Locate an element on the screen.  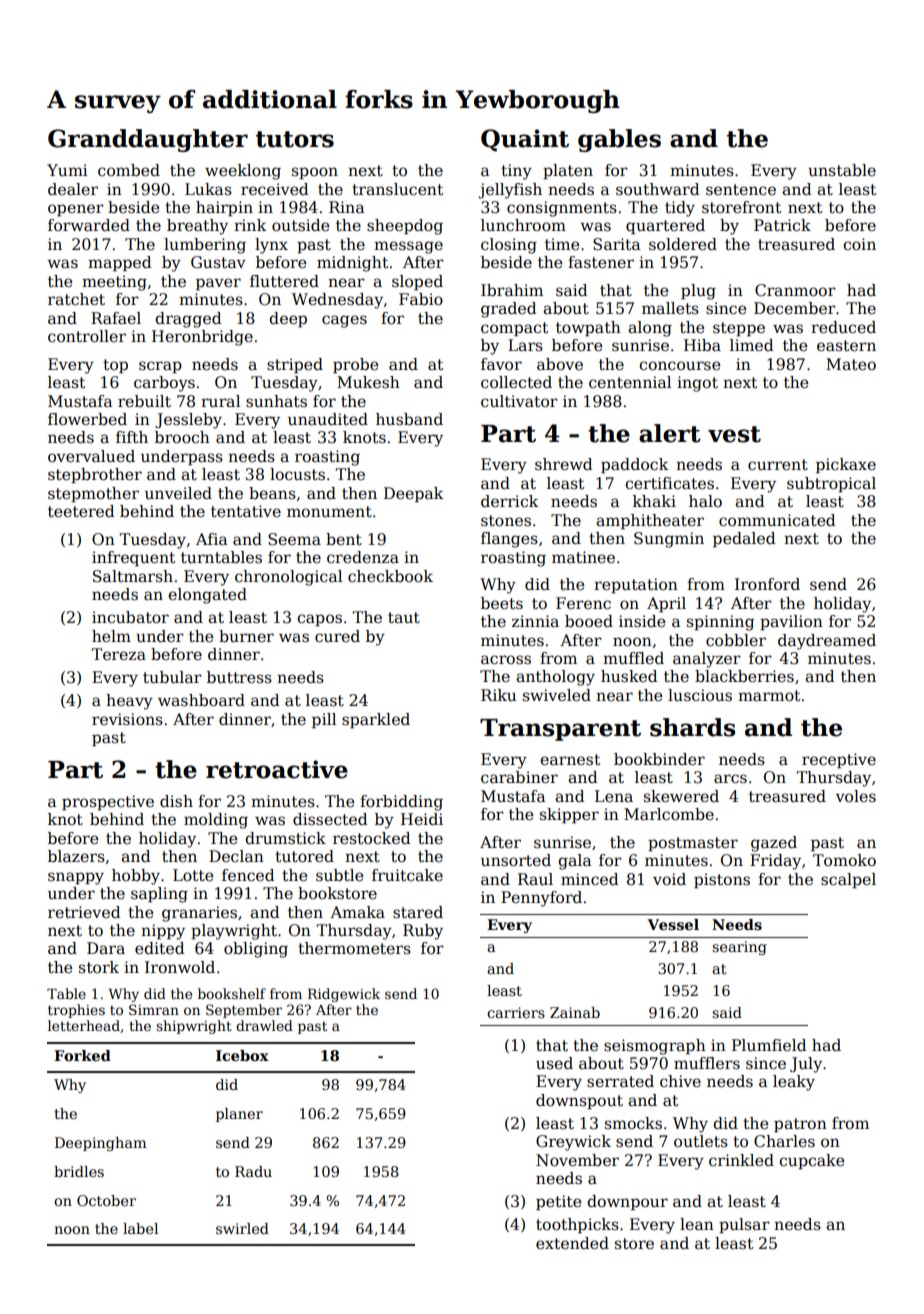
bookshelf is located at coordinates (232, 993).
